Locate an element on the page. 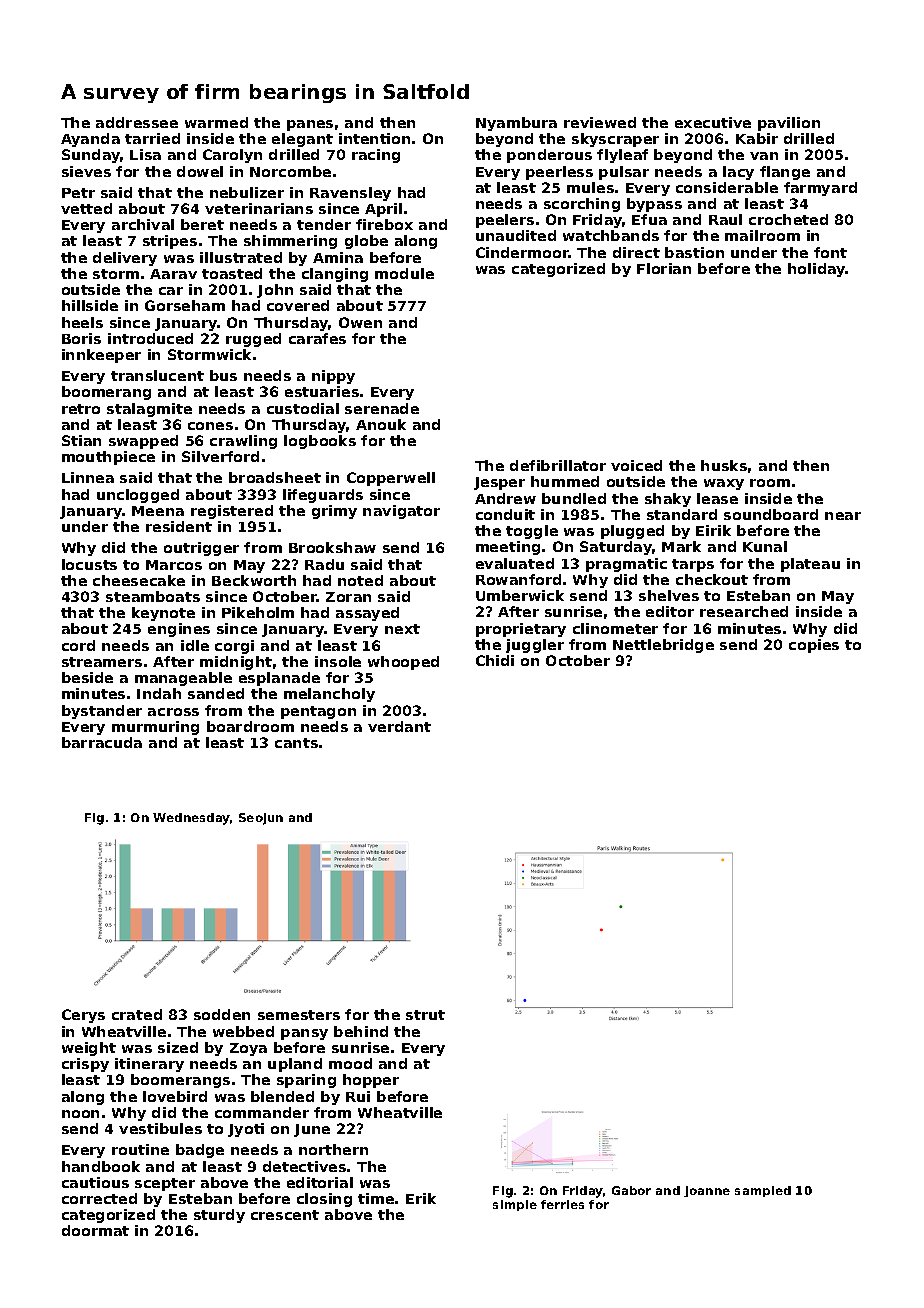 The height and width of the page is (1308, 924). Copperwell is located at coordinates (391, 479).
